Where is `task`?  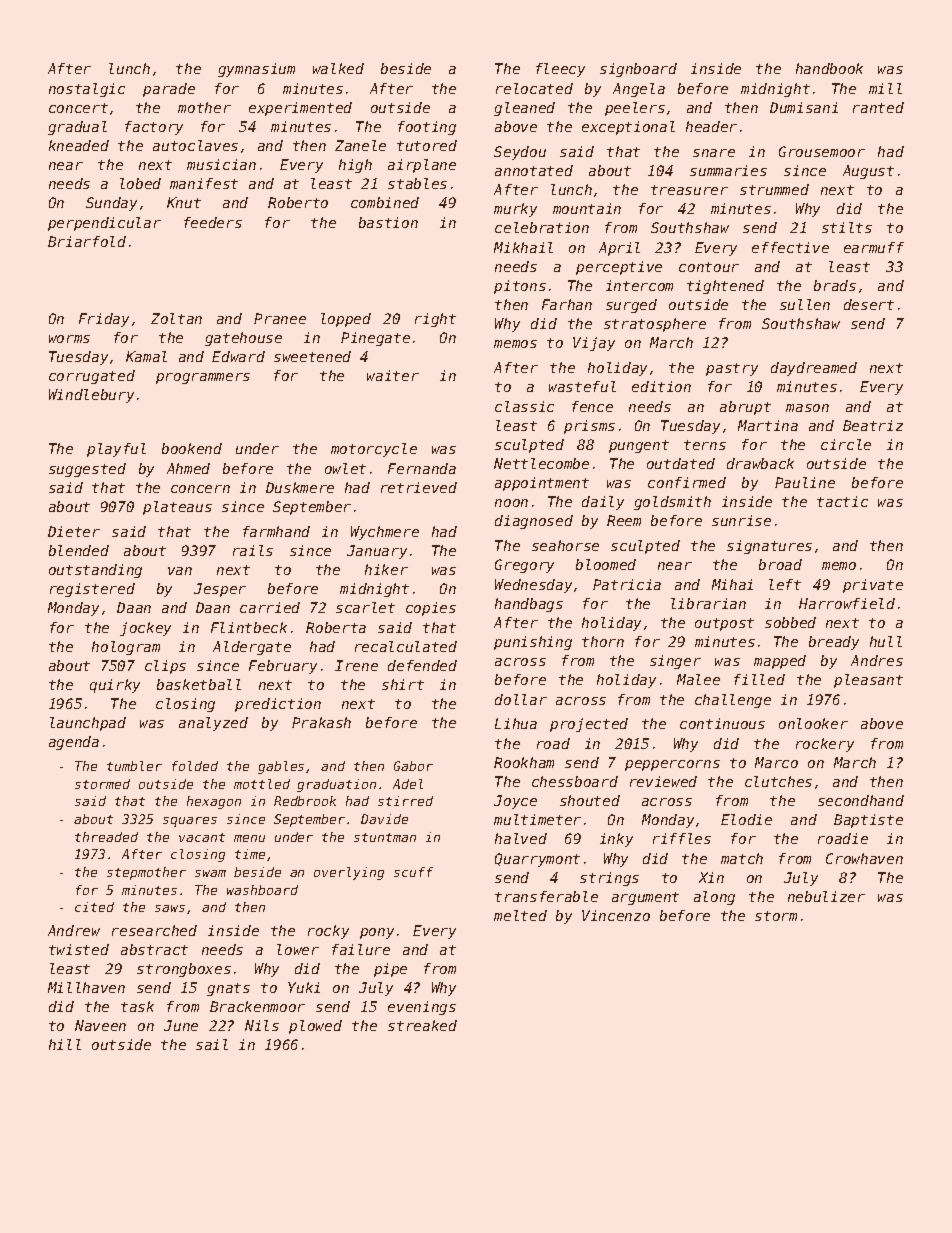 task is located at coordinates (137, 1006).
